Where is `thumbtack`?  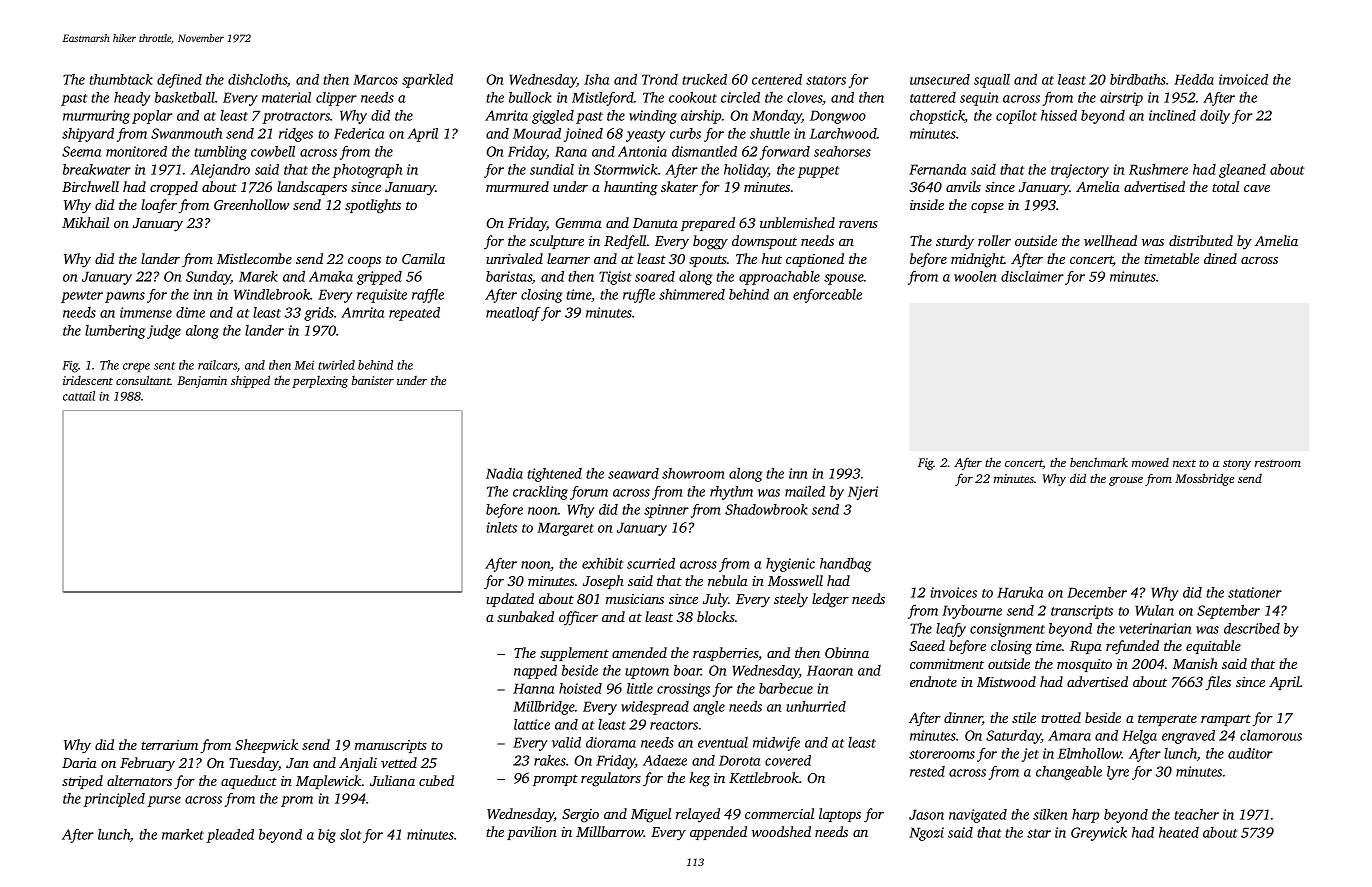 thumbtack is located at coordinates (121, 79).
